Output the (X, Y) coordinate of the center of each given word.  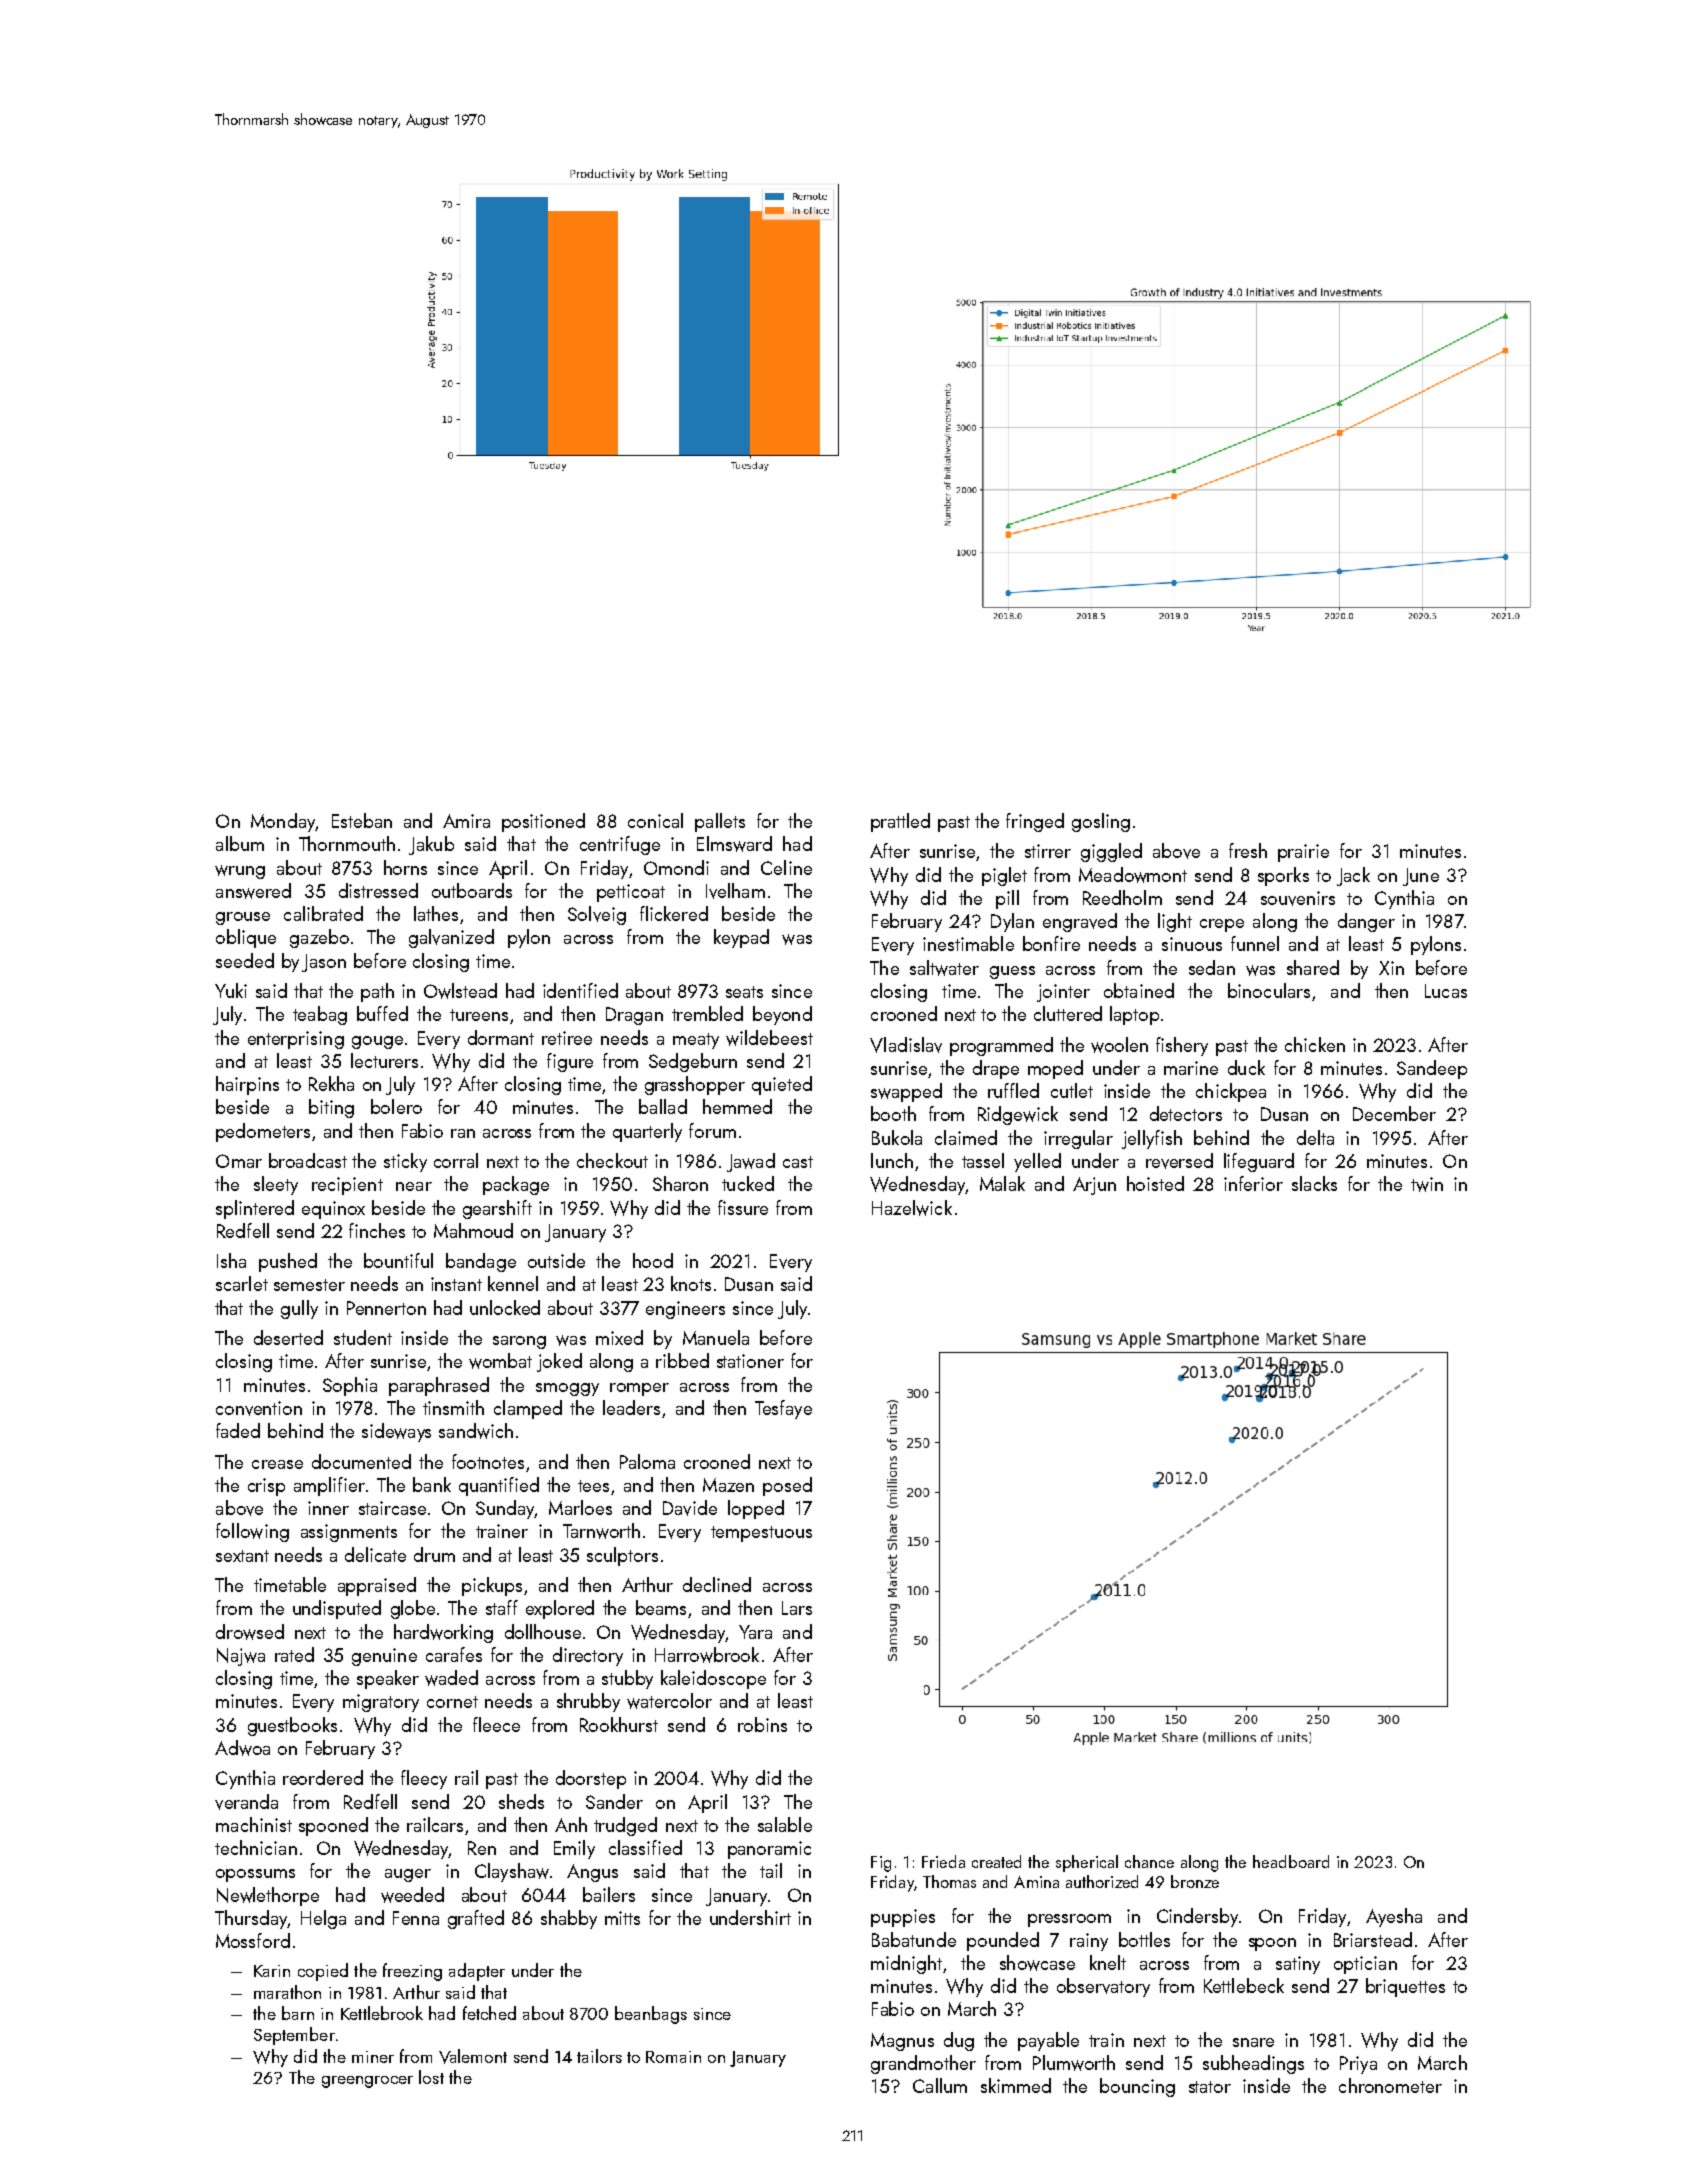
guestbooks (292, 1726)
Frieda (943, 1861)
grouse (243, 918)
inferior (1253, 1183)
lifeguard (1259, 1162)
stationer (750, 1361)
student (363, 1337)
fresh (1248, 850)
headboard (1291, 1861)
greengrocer (367, 2082)
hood (653, 1260)
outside (556, 1260)
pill (1007, 899)
